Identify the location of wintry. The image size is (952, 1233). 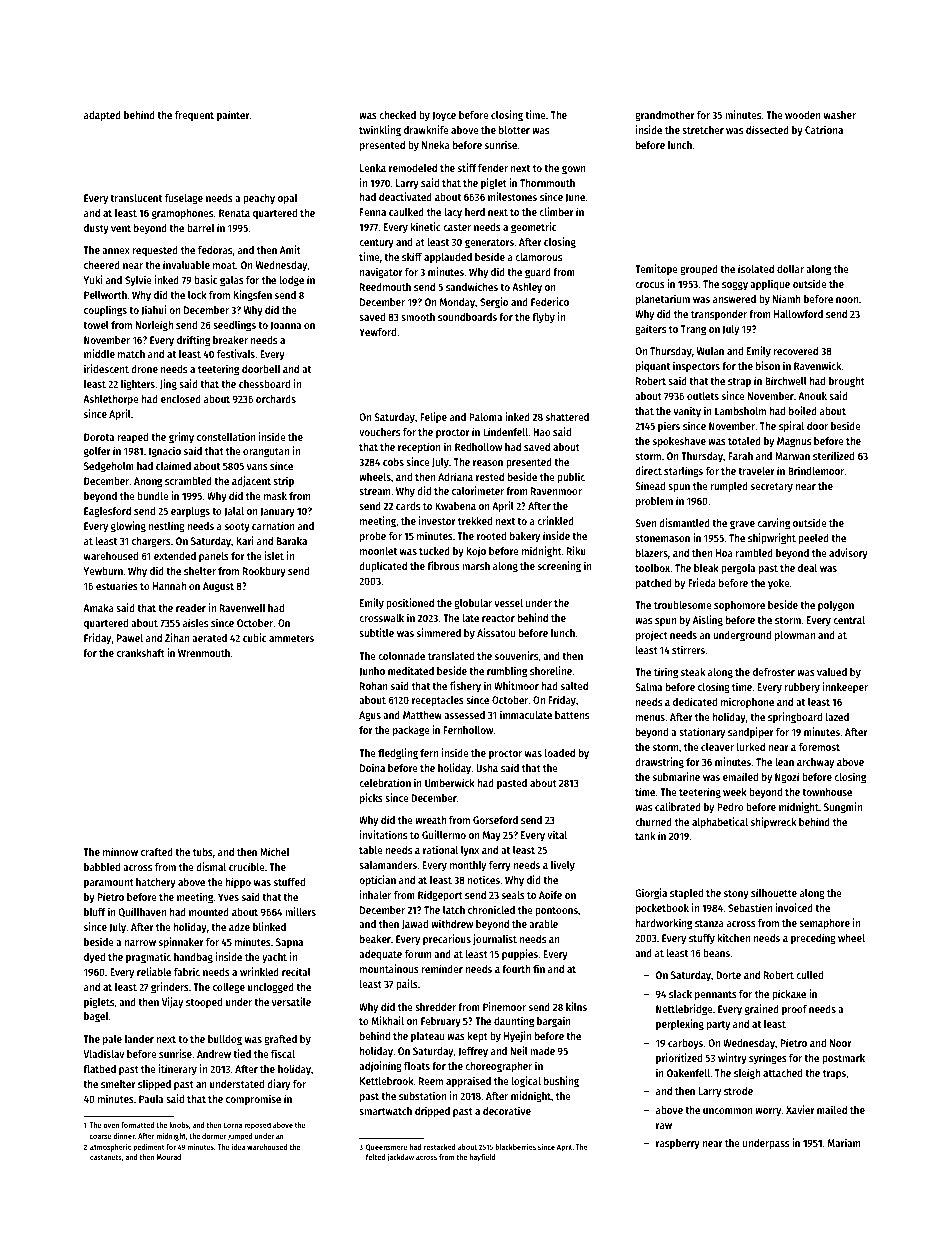
(732, 1059).
